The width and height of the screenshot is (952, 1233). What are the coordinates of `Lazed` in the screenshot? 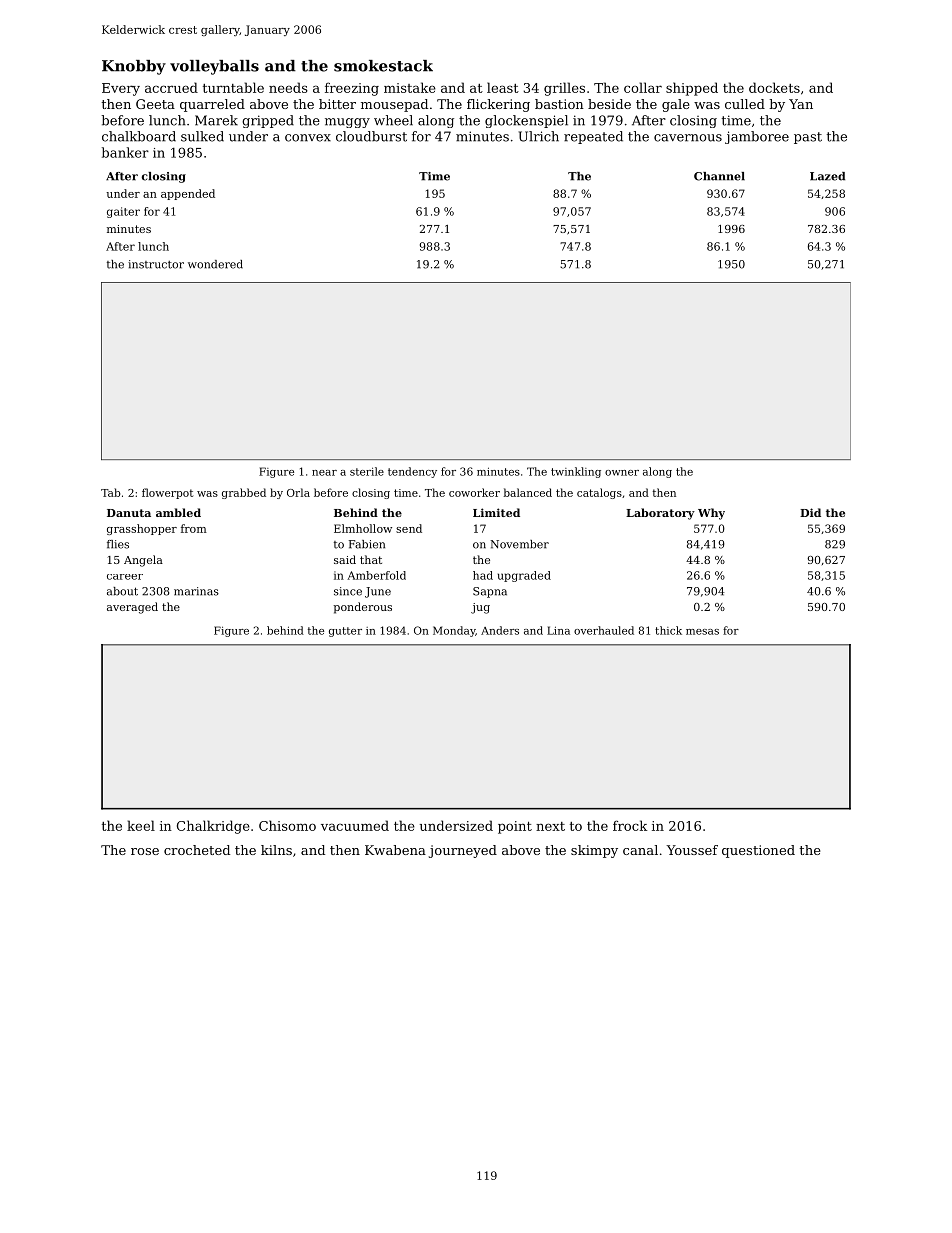 It's located at (827, 176).
